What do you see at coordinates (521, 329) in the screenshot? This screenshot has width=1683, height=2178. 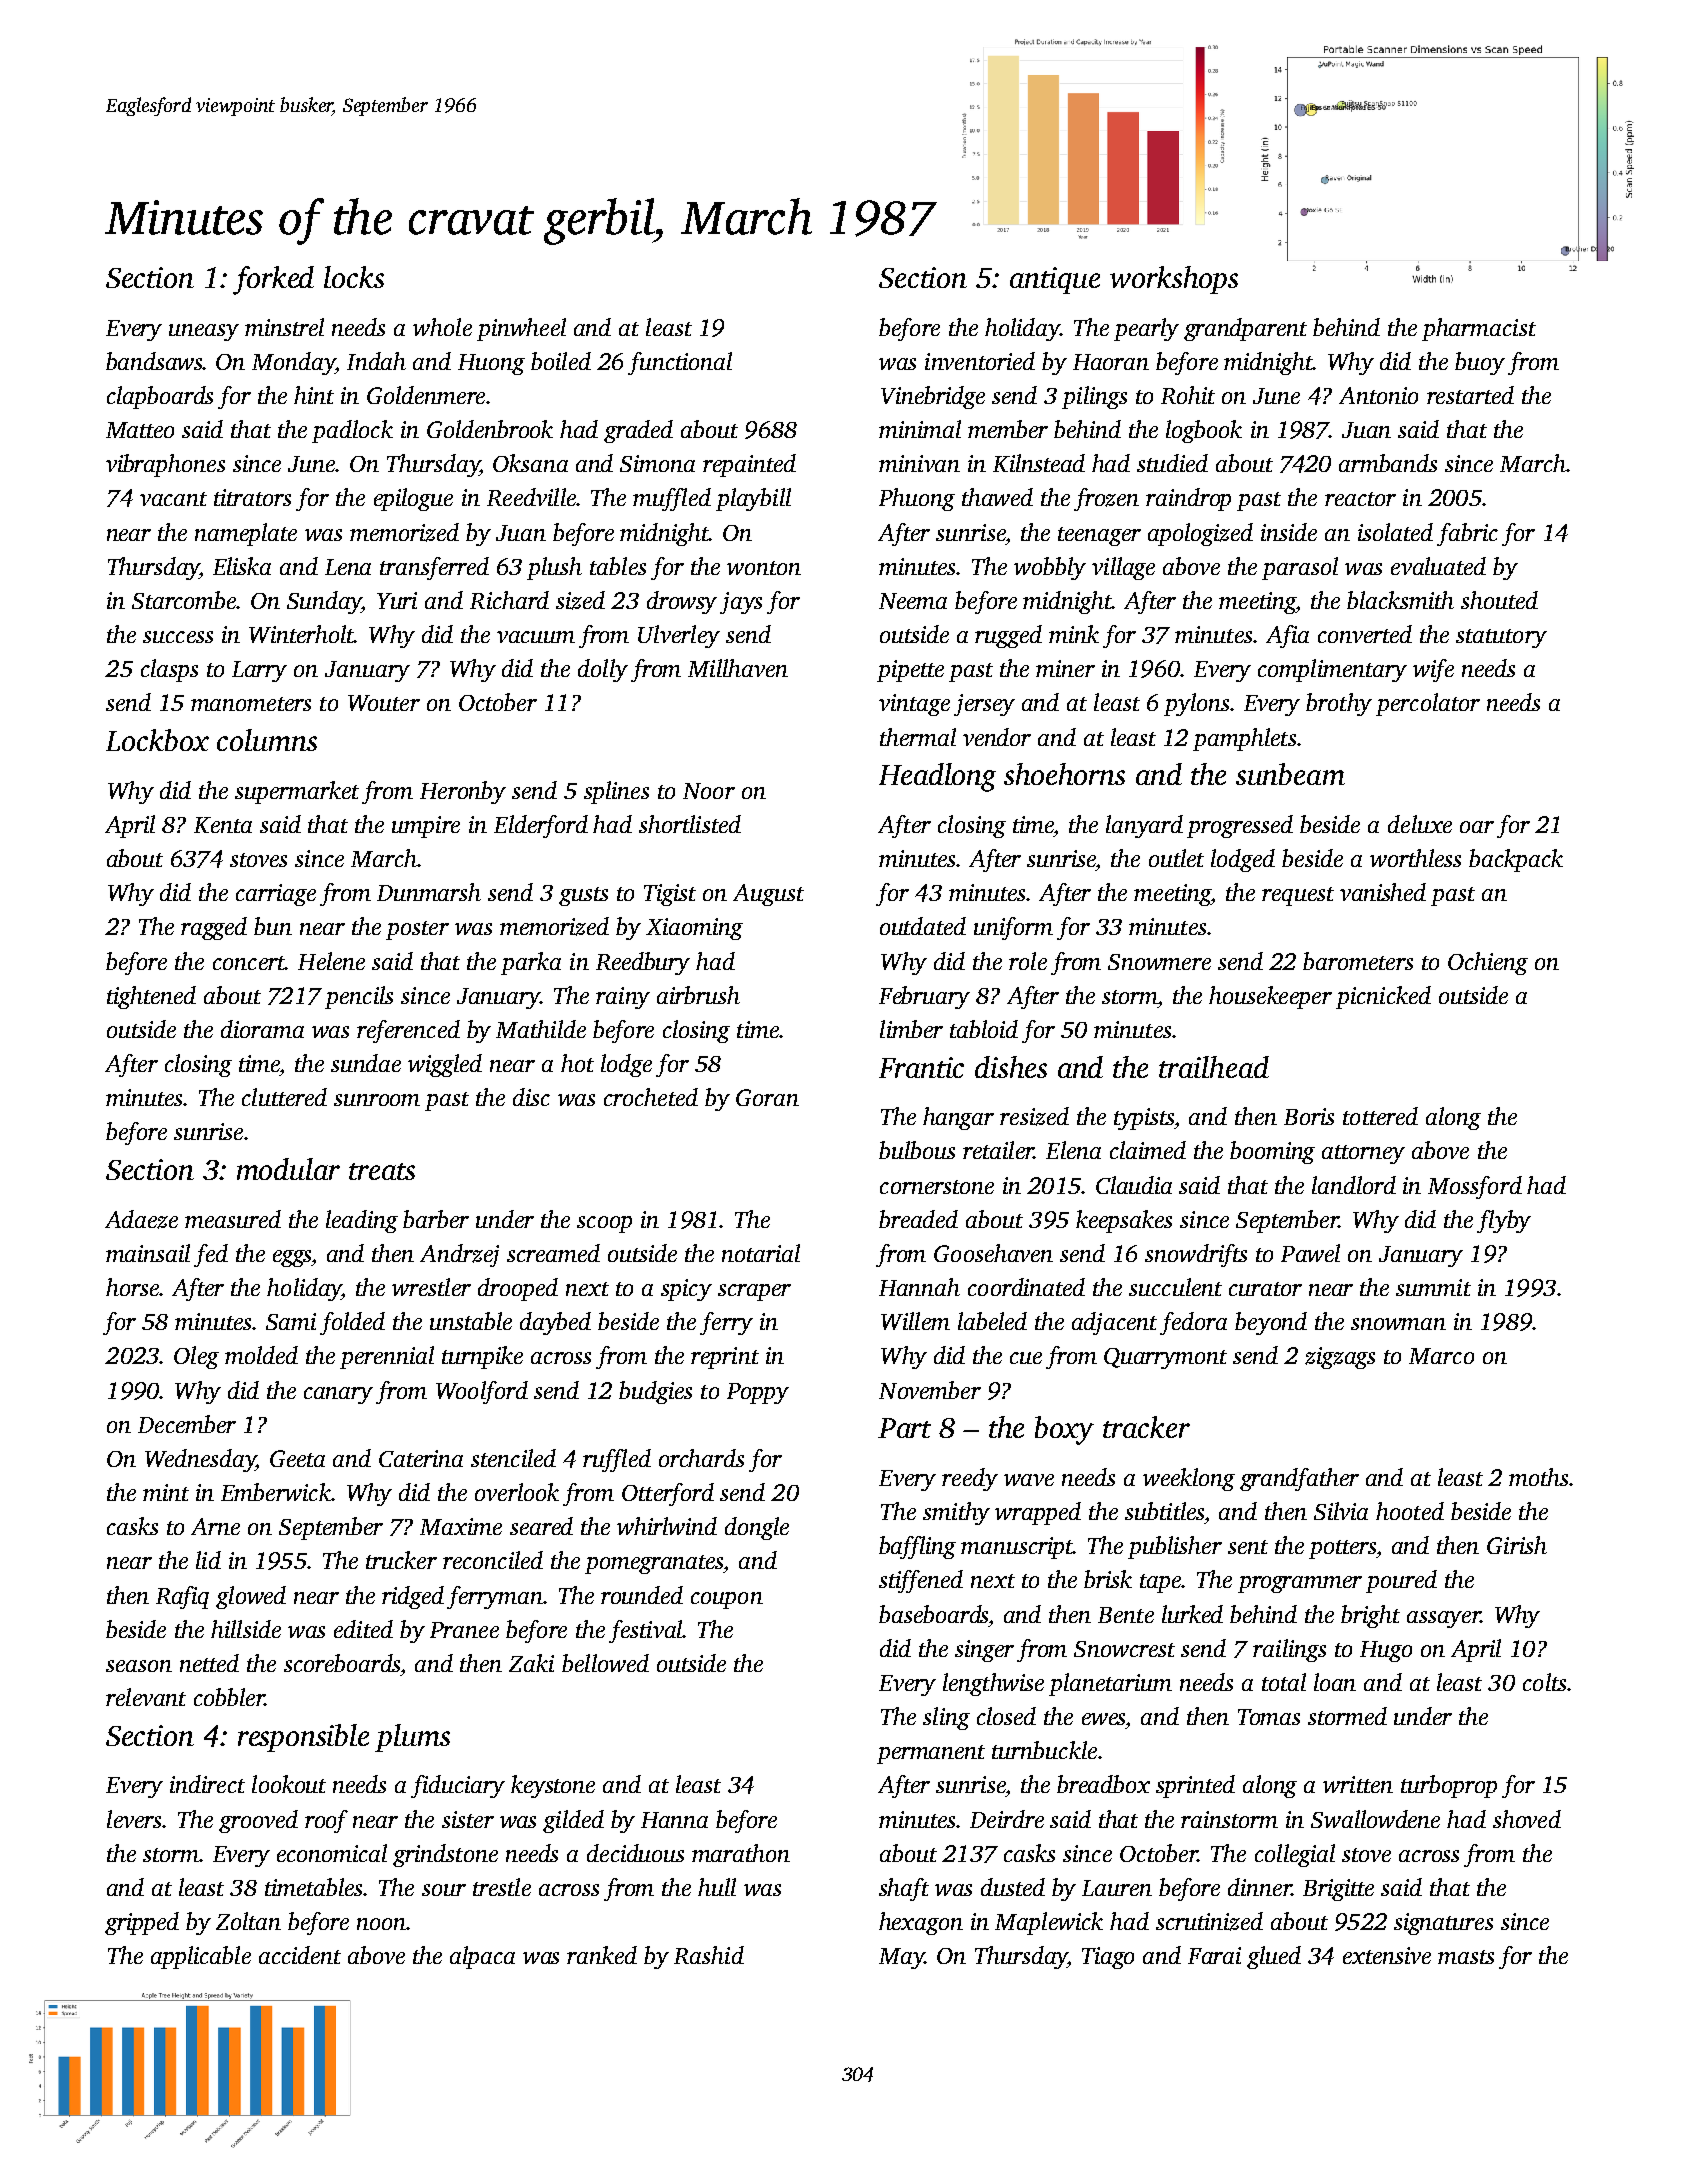 I see `pinwheel` at bounding box center [521, 329].
